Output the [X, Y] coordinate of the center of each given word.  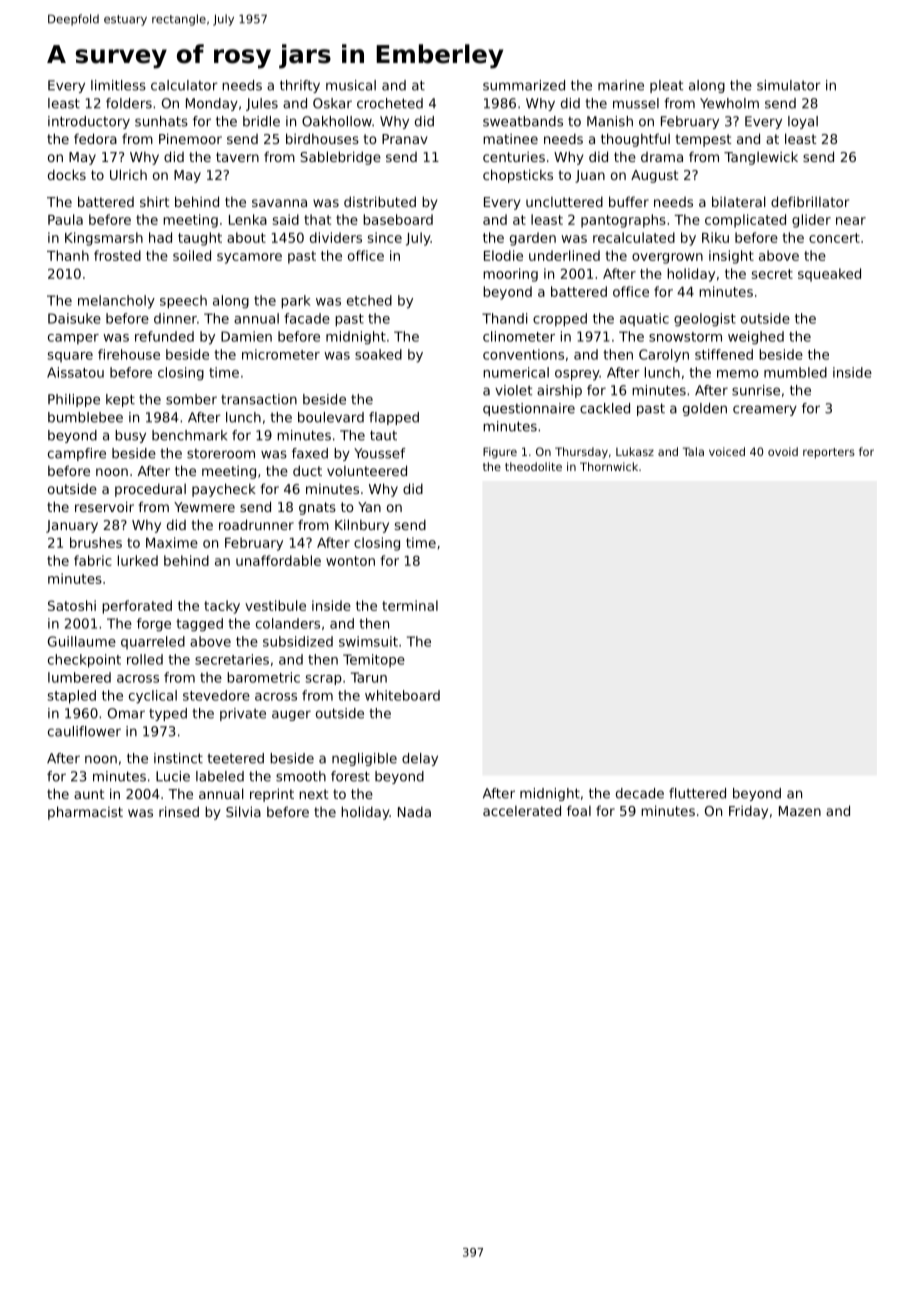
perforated [137, 607]
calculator [184, 85]
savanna [279, 203]
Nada [414, 811]
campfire [77, 454]
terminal [410, 605]
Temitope [374, 660]
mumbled [795, 372]
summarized [524, 85]
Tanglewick [761, 158]
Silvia [243, 811]
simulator [789, 85]
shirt [155, 201]
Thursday [581, 453]
